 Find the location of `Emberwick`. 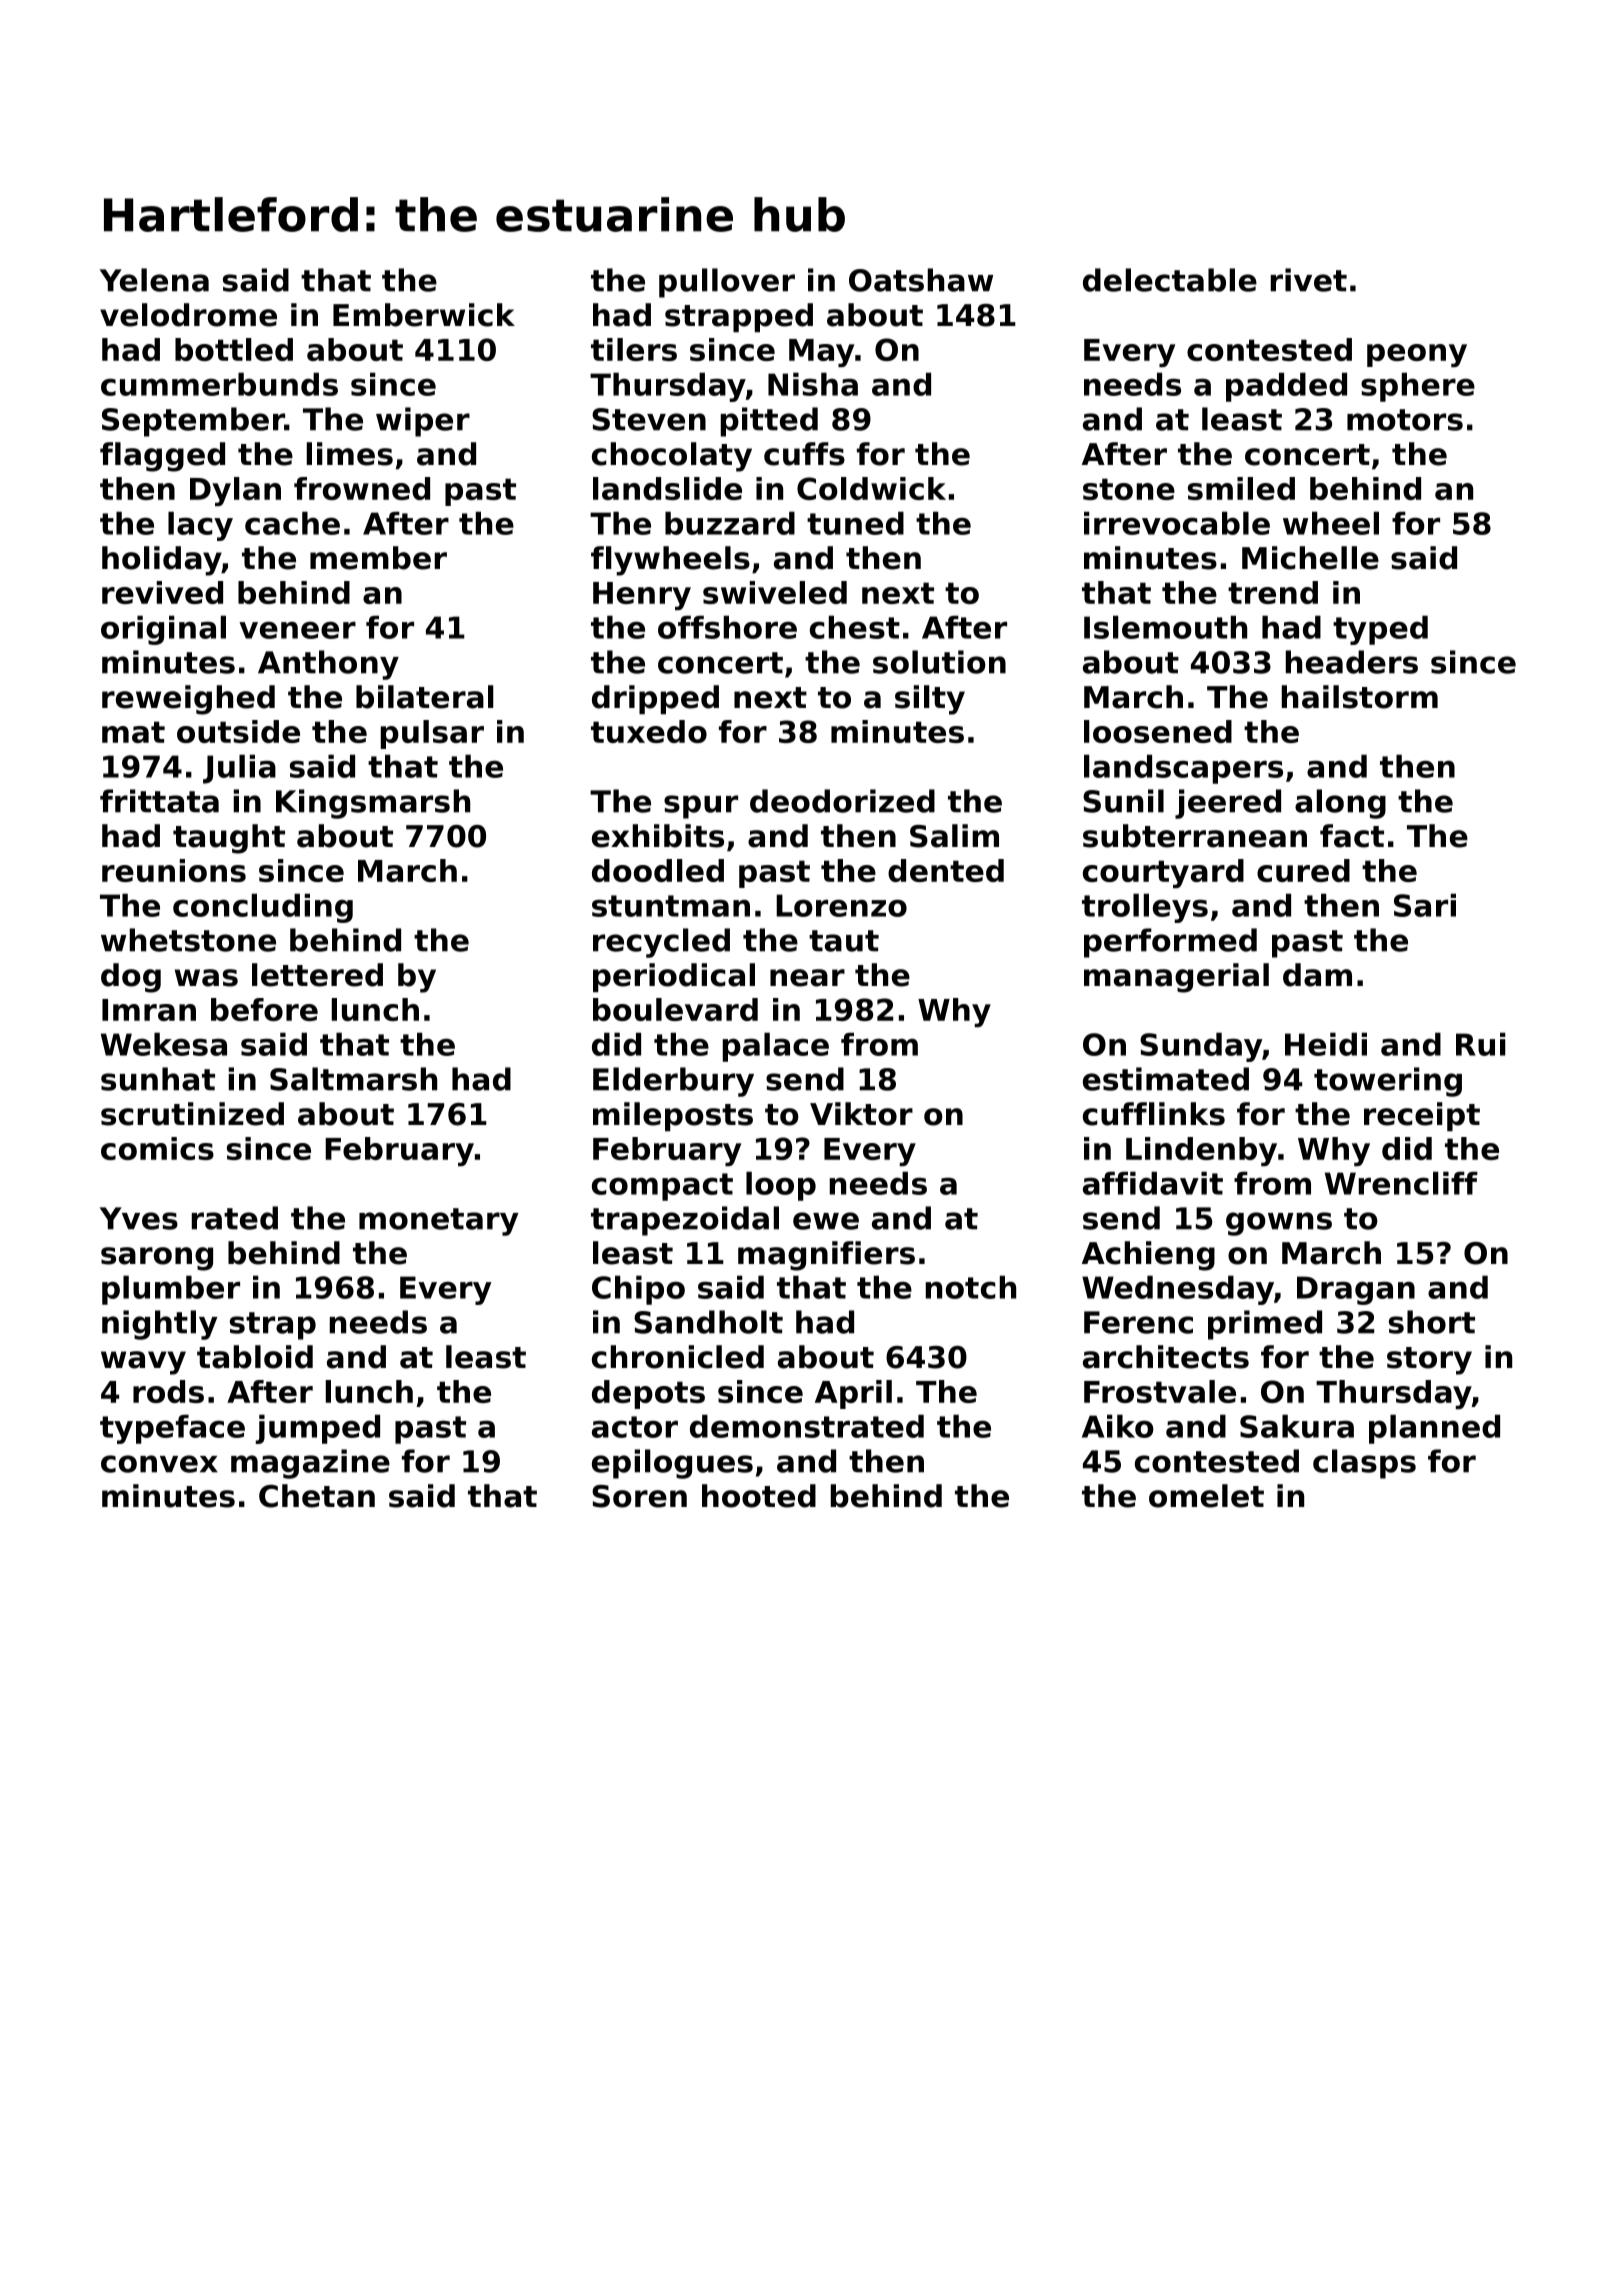

Emberwick is located at coordinates (424, 315).
